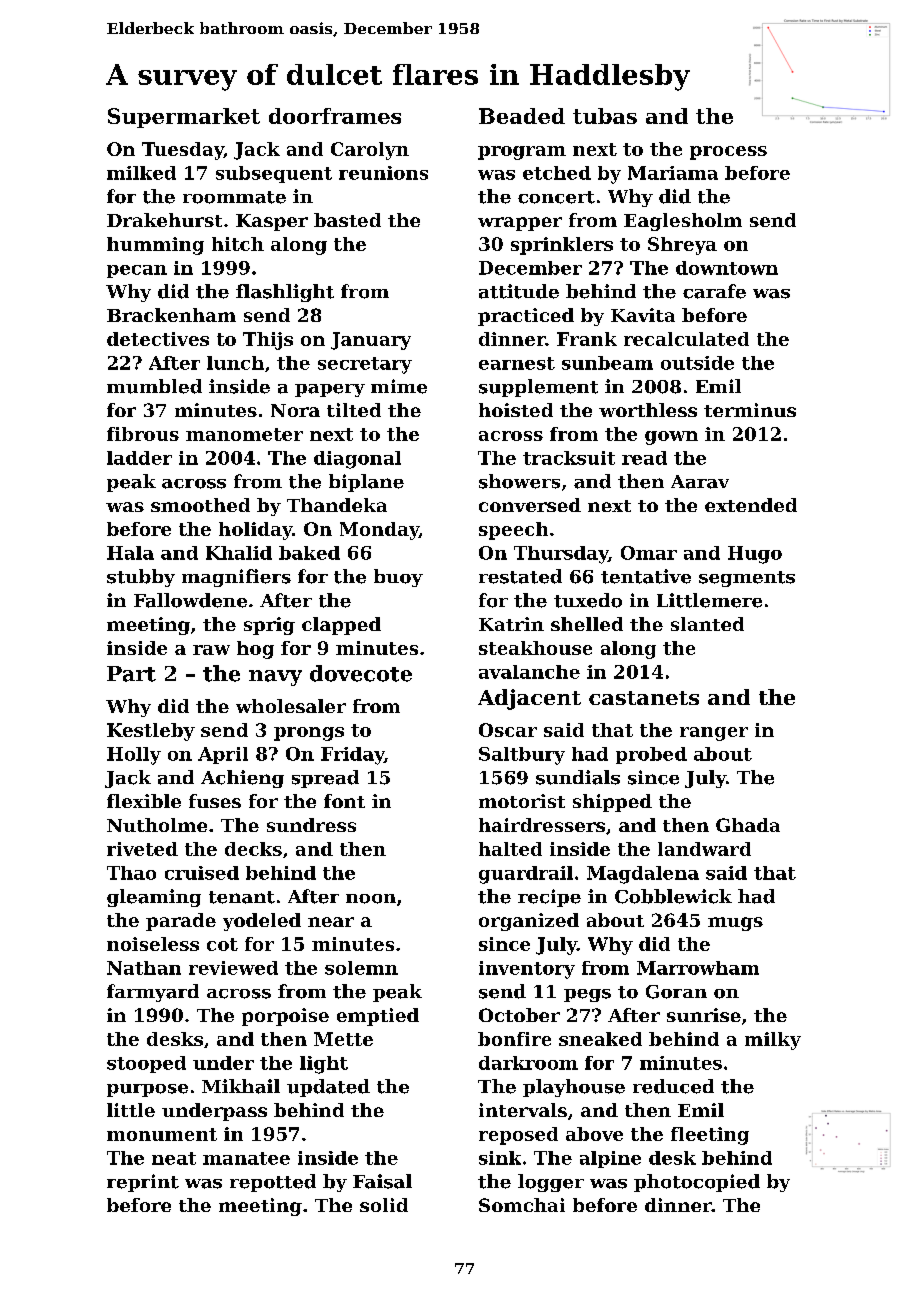 The width and height of the screenshot is (908, 1316). I want to click on reprint, so click(143, 1183).
